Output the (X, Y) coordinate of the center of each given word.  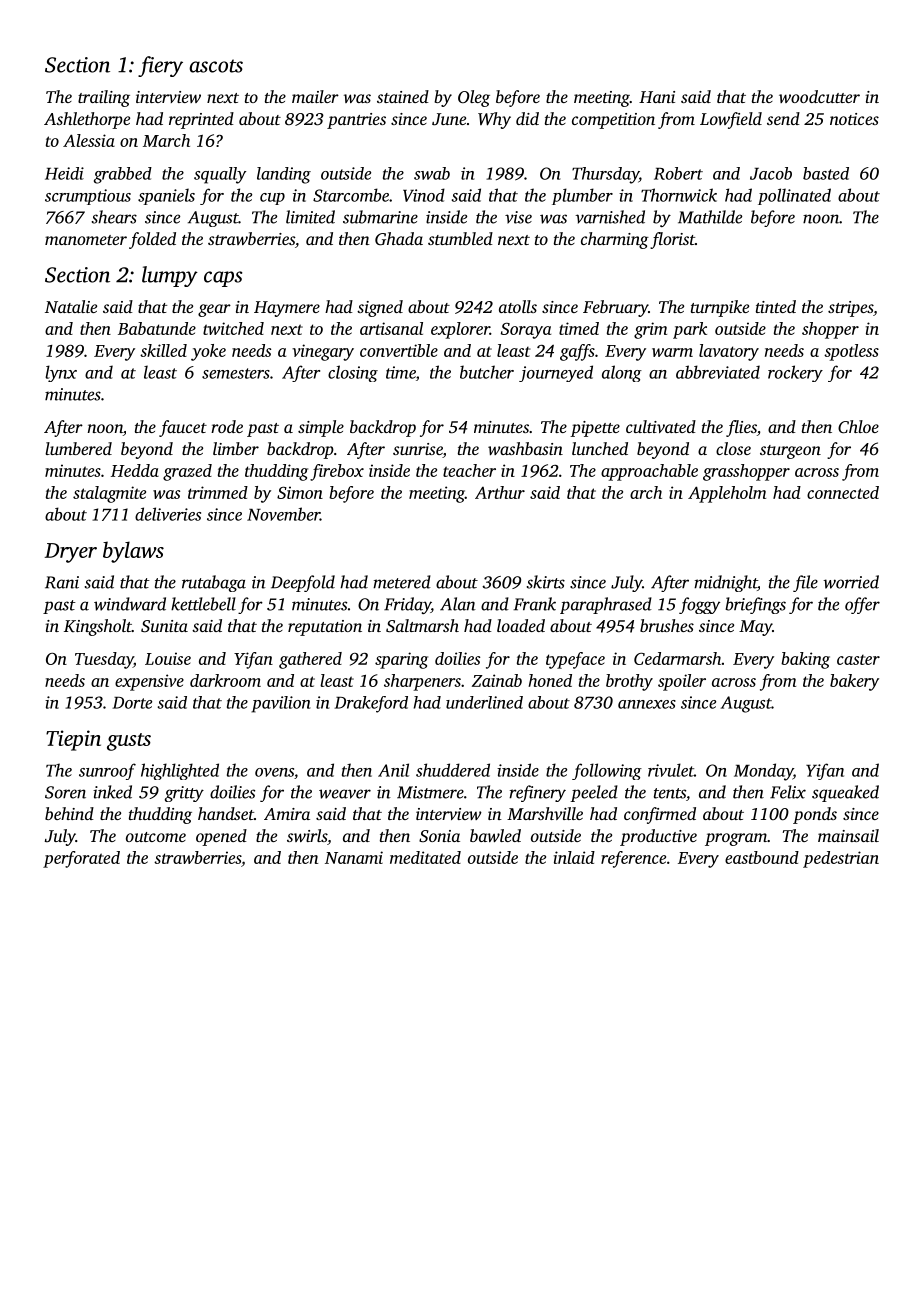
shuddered (453, 770)
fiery (160, 66)
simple (321, 428)
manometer (86, 240)
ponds (815, 815)
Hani (657, 97)
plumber (582, 196)
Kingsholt (98, 627)
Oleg (474, 98)
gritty (184, 794)
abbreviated (718, 372)
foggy (699, 605)
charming (615, 240)
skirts (546, 582)
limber (236, 448)
